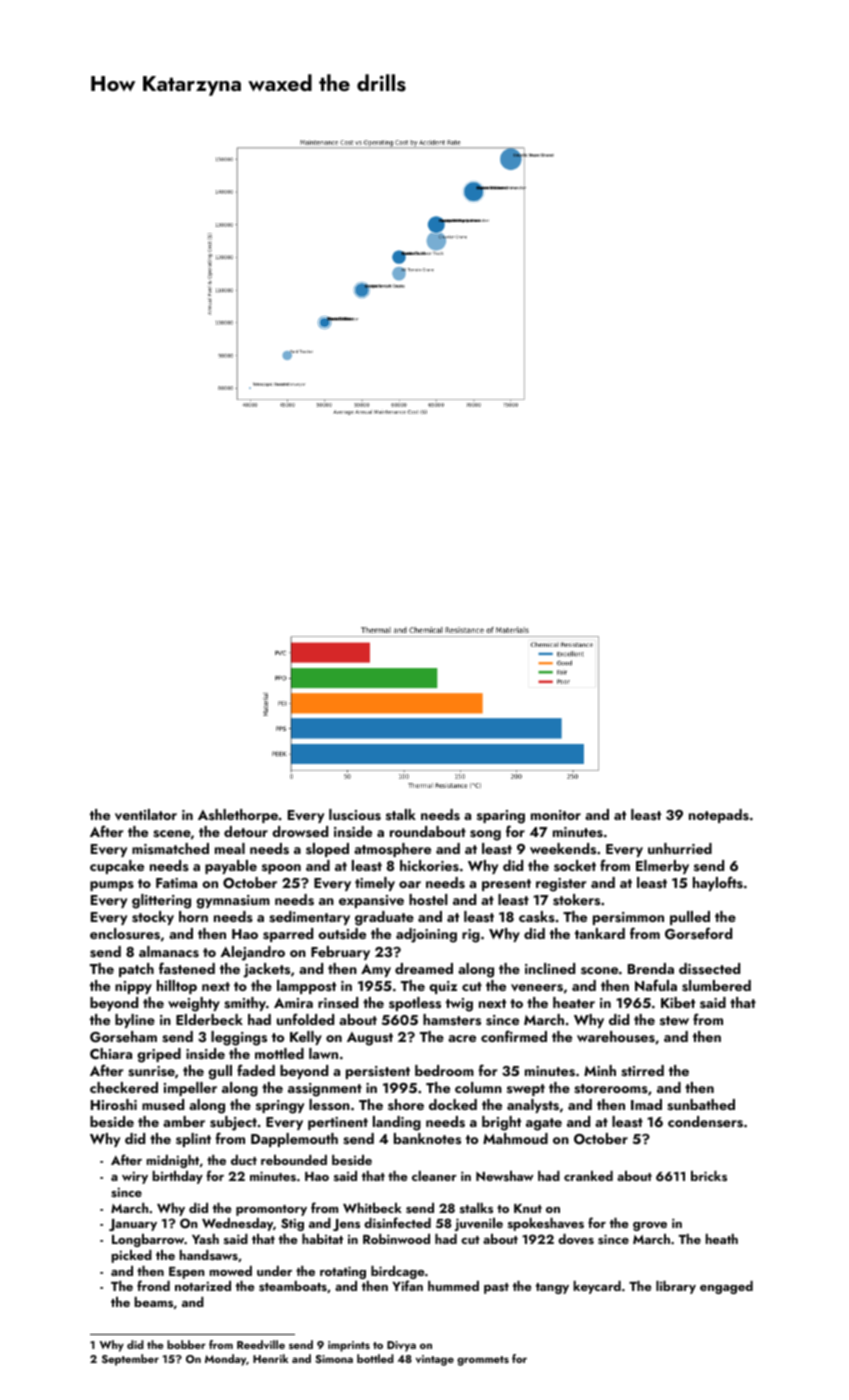 The width and height of the screenshot is (849, 1400). What do you see at coordinates (556, 815) in the screenshot?
I see `monitor` at bounding box center [556, 815].
